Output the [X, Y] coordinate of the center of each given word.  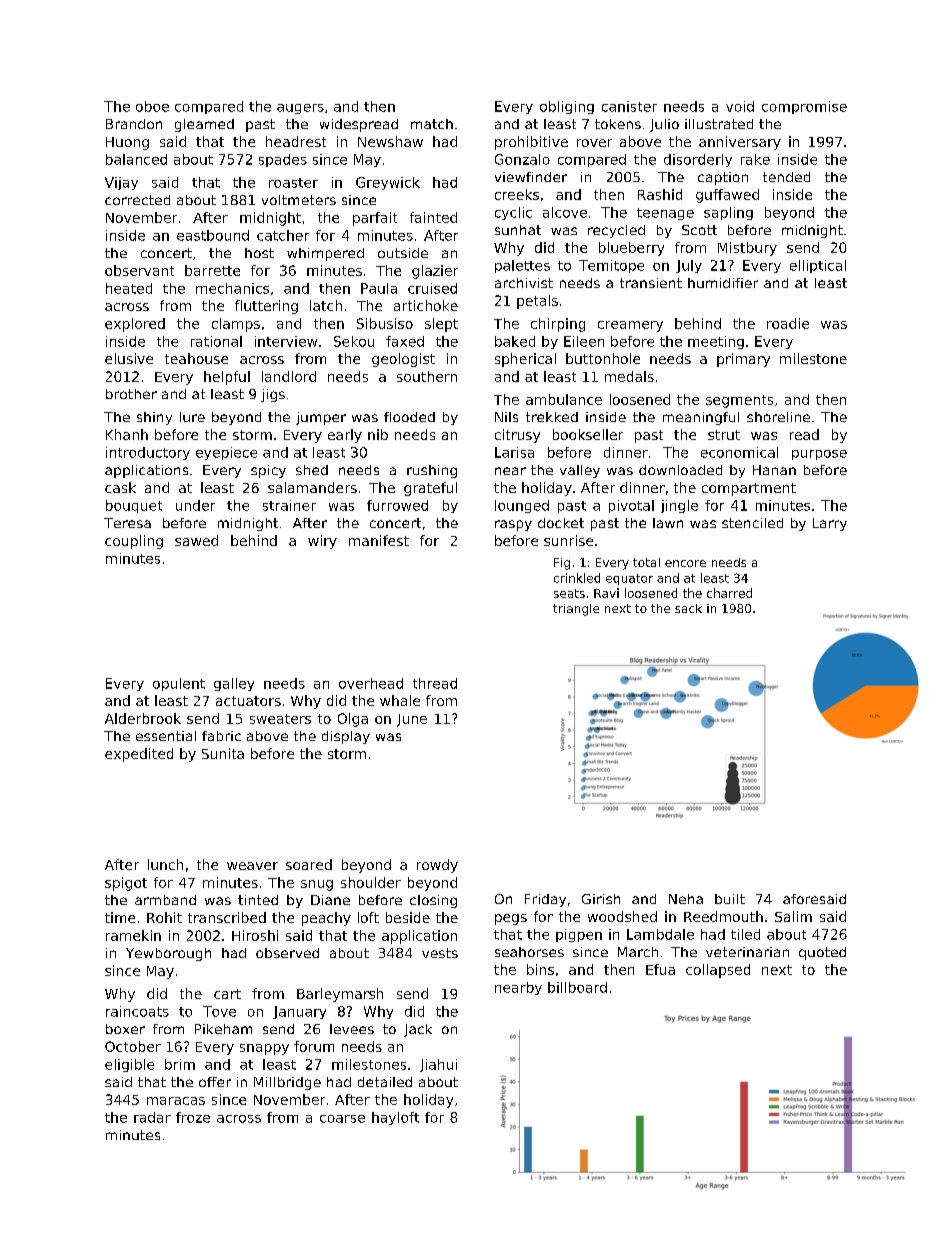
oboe [152, 106]
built [730, 899]
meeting [716, 342]
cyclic [513, 213]
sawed [196, 540]
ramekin [133, 935]
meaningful [701, 418]
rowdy [437, 866]
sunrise [568, 540]
